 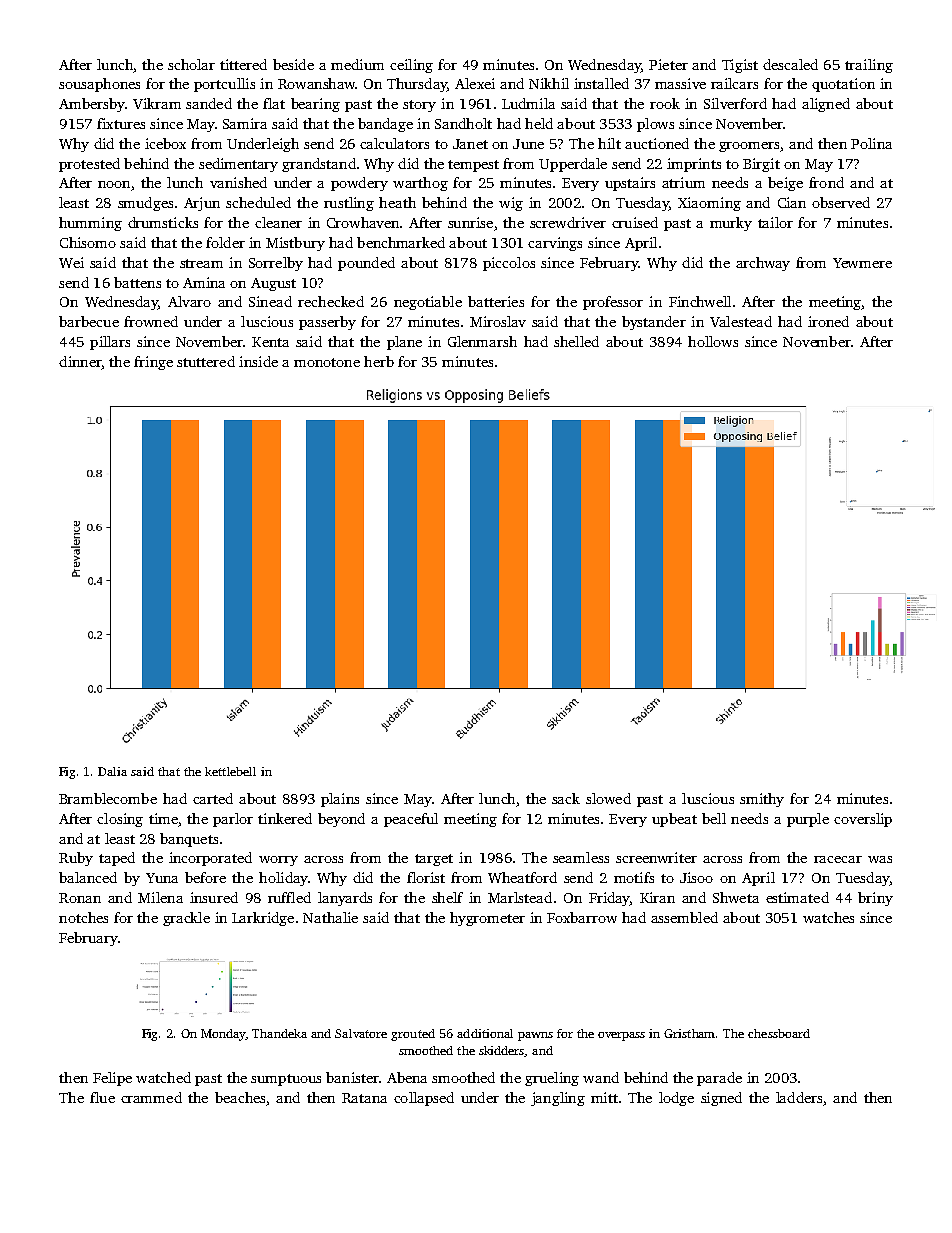 What do you see at coordinates (558, 1099) in the screenshot?
I see `jangling` at bounding box center [558, 1099].
